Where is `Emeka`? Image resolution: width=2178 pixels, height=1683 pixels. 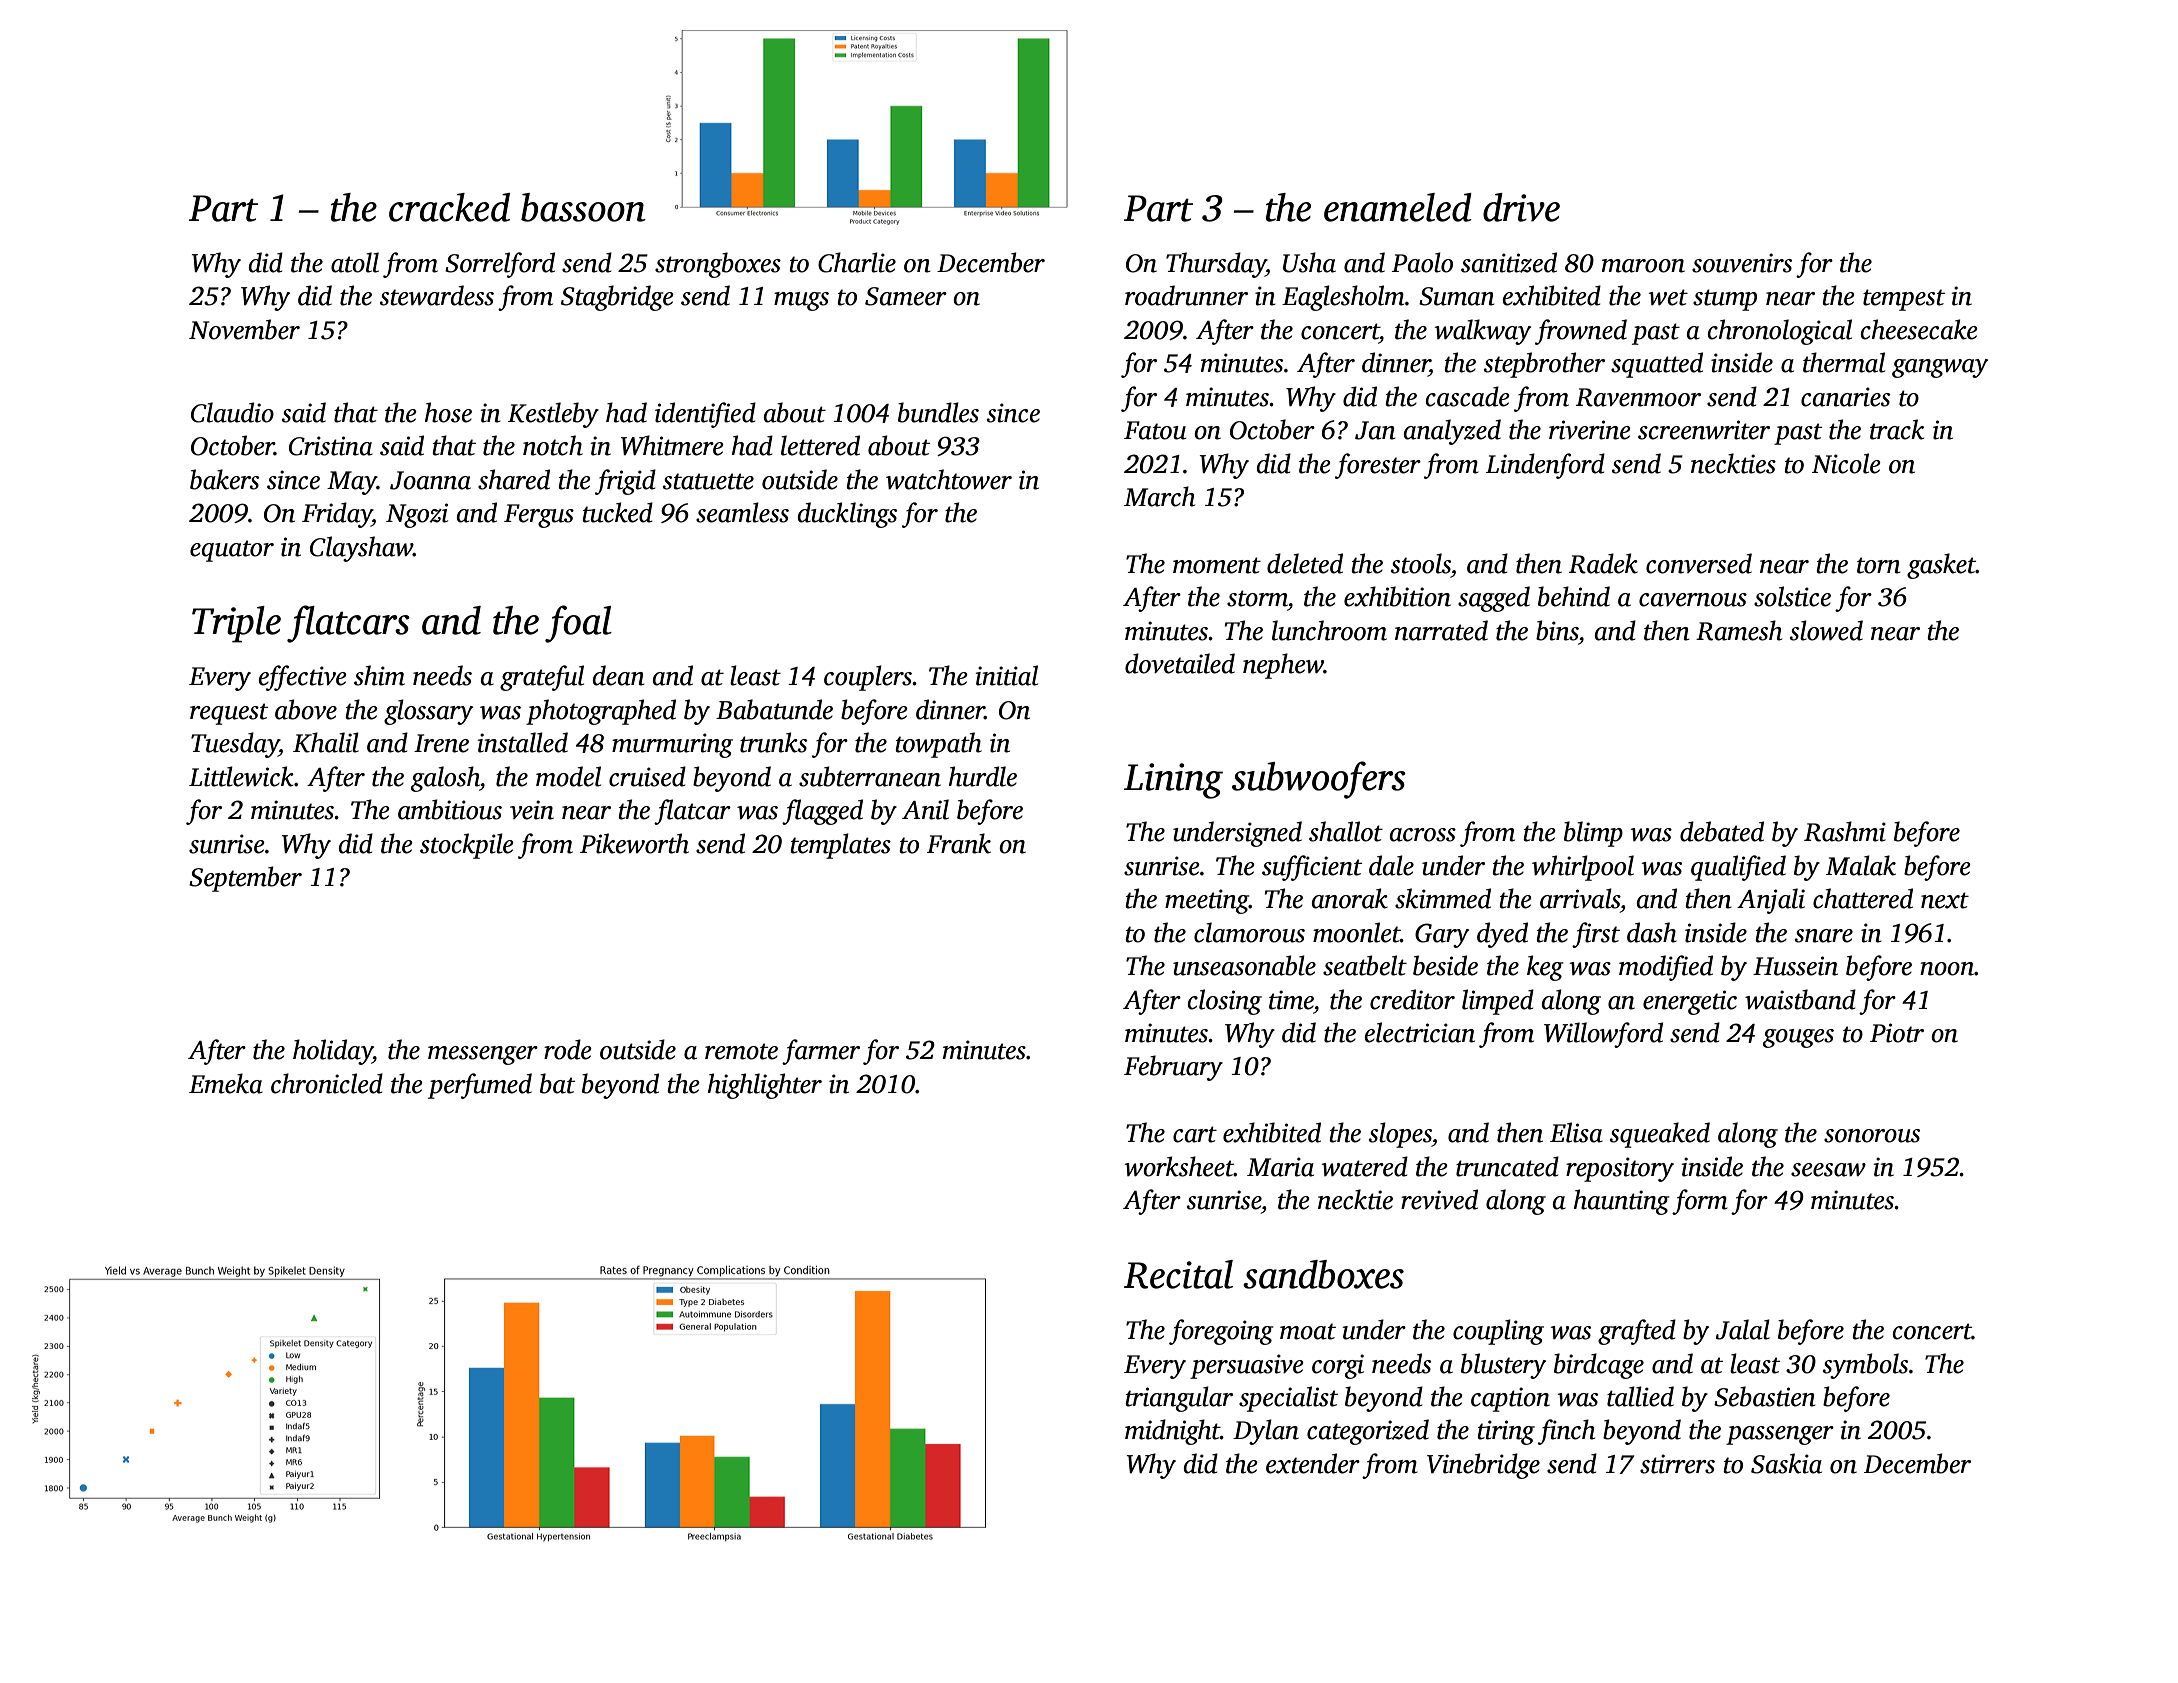 Emeka is located at coordinates (226, 1083).
